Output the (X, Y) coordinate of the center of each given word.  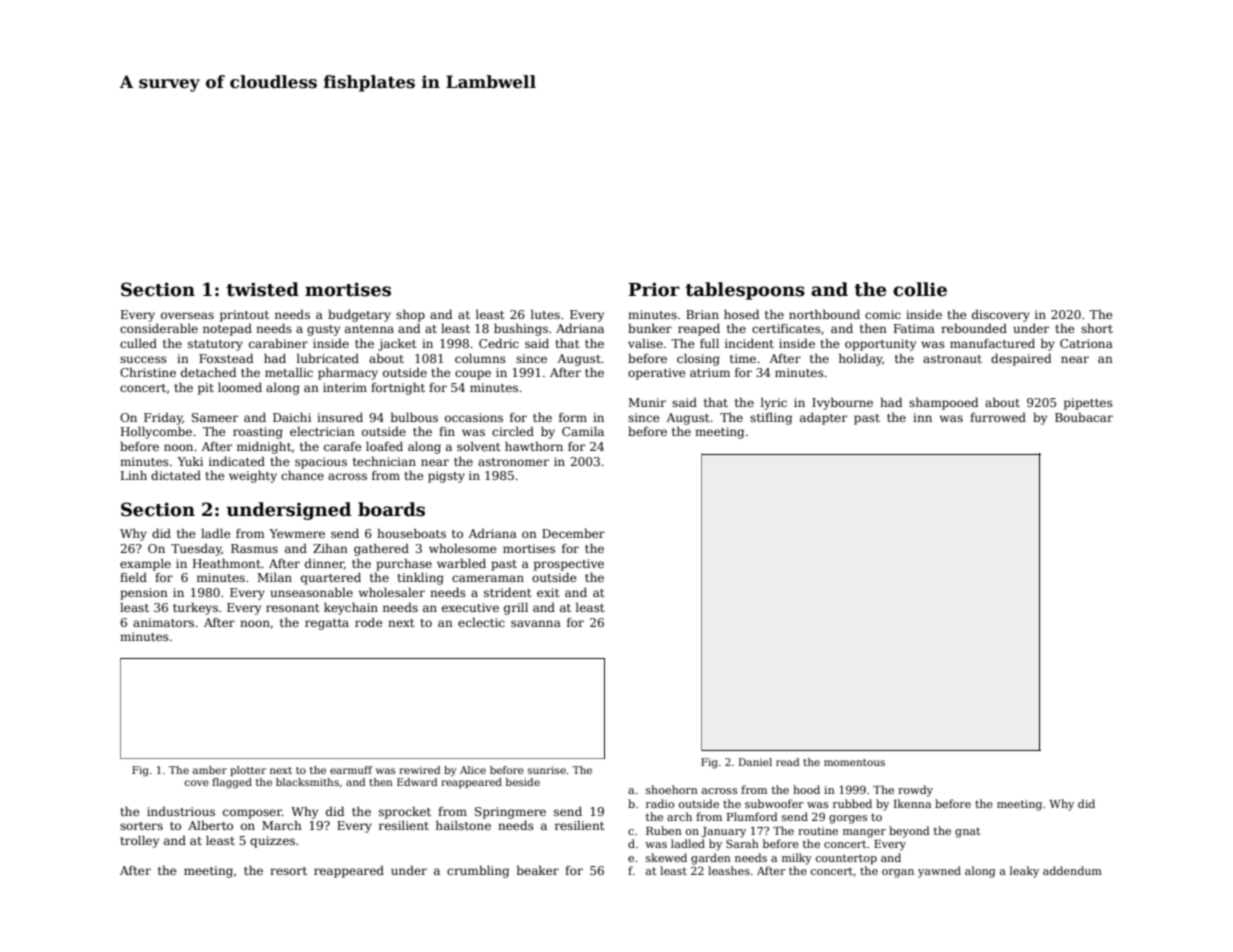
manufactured (992, 343)
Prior (654, 289)
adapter (823, 419)
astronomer (513, 462)
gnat (967, 832)
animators (163, 622)
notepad (227, 329)
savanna (536, 623)
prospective (569, 565)
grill (516, 609)
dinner (324, 564)
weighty (253, 476)
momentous (854, 762)
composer (252, 814)
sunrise (547, 770)
